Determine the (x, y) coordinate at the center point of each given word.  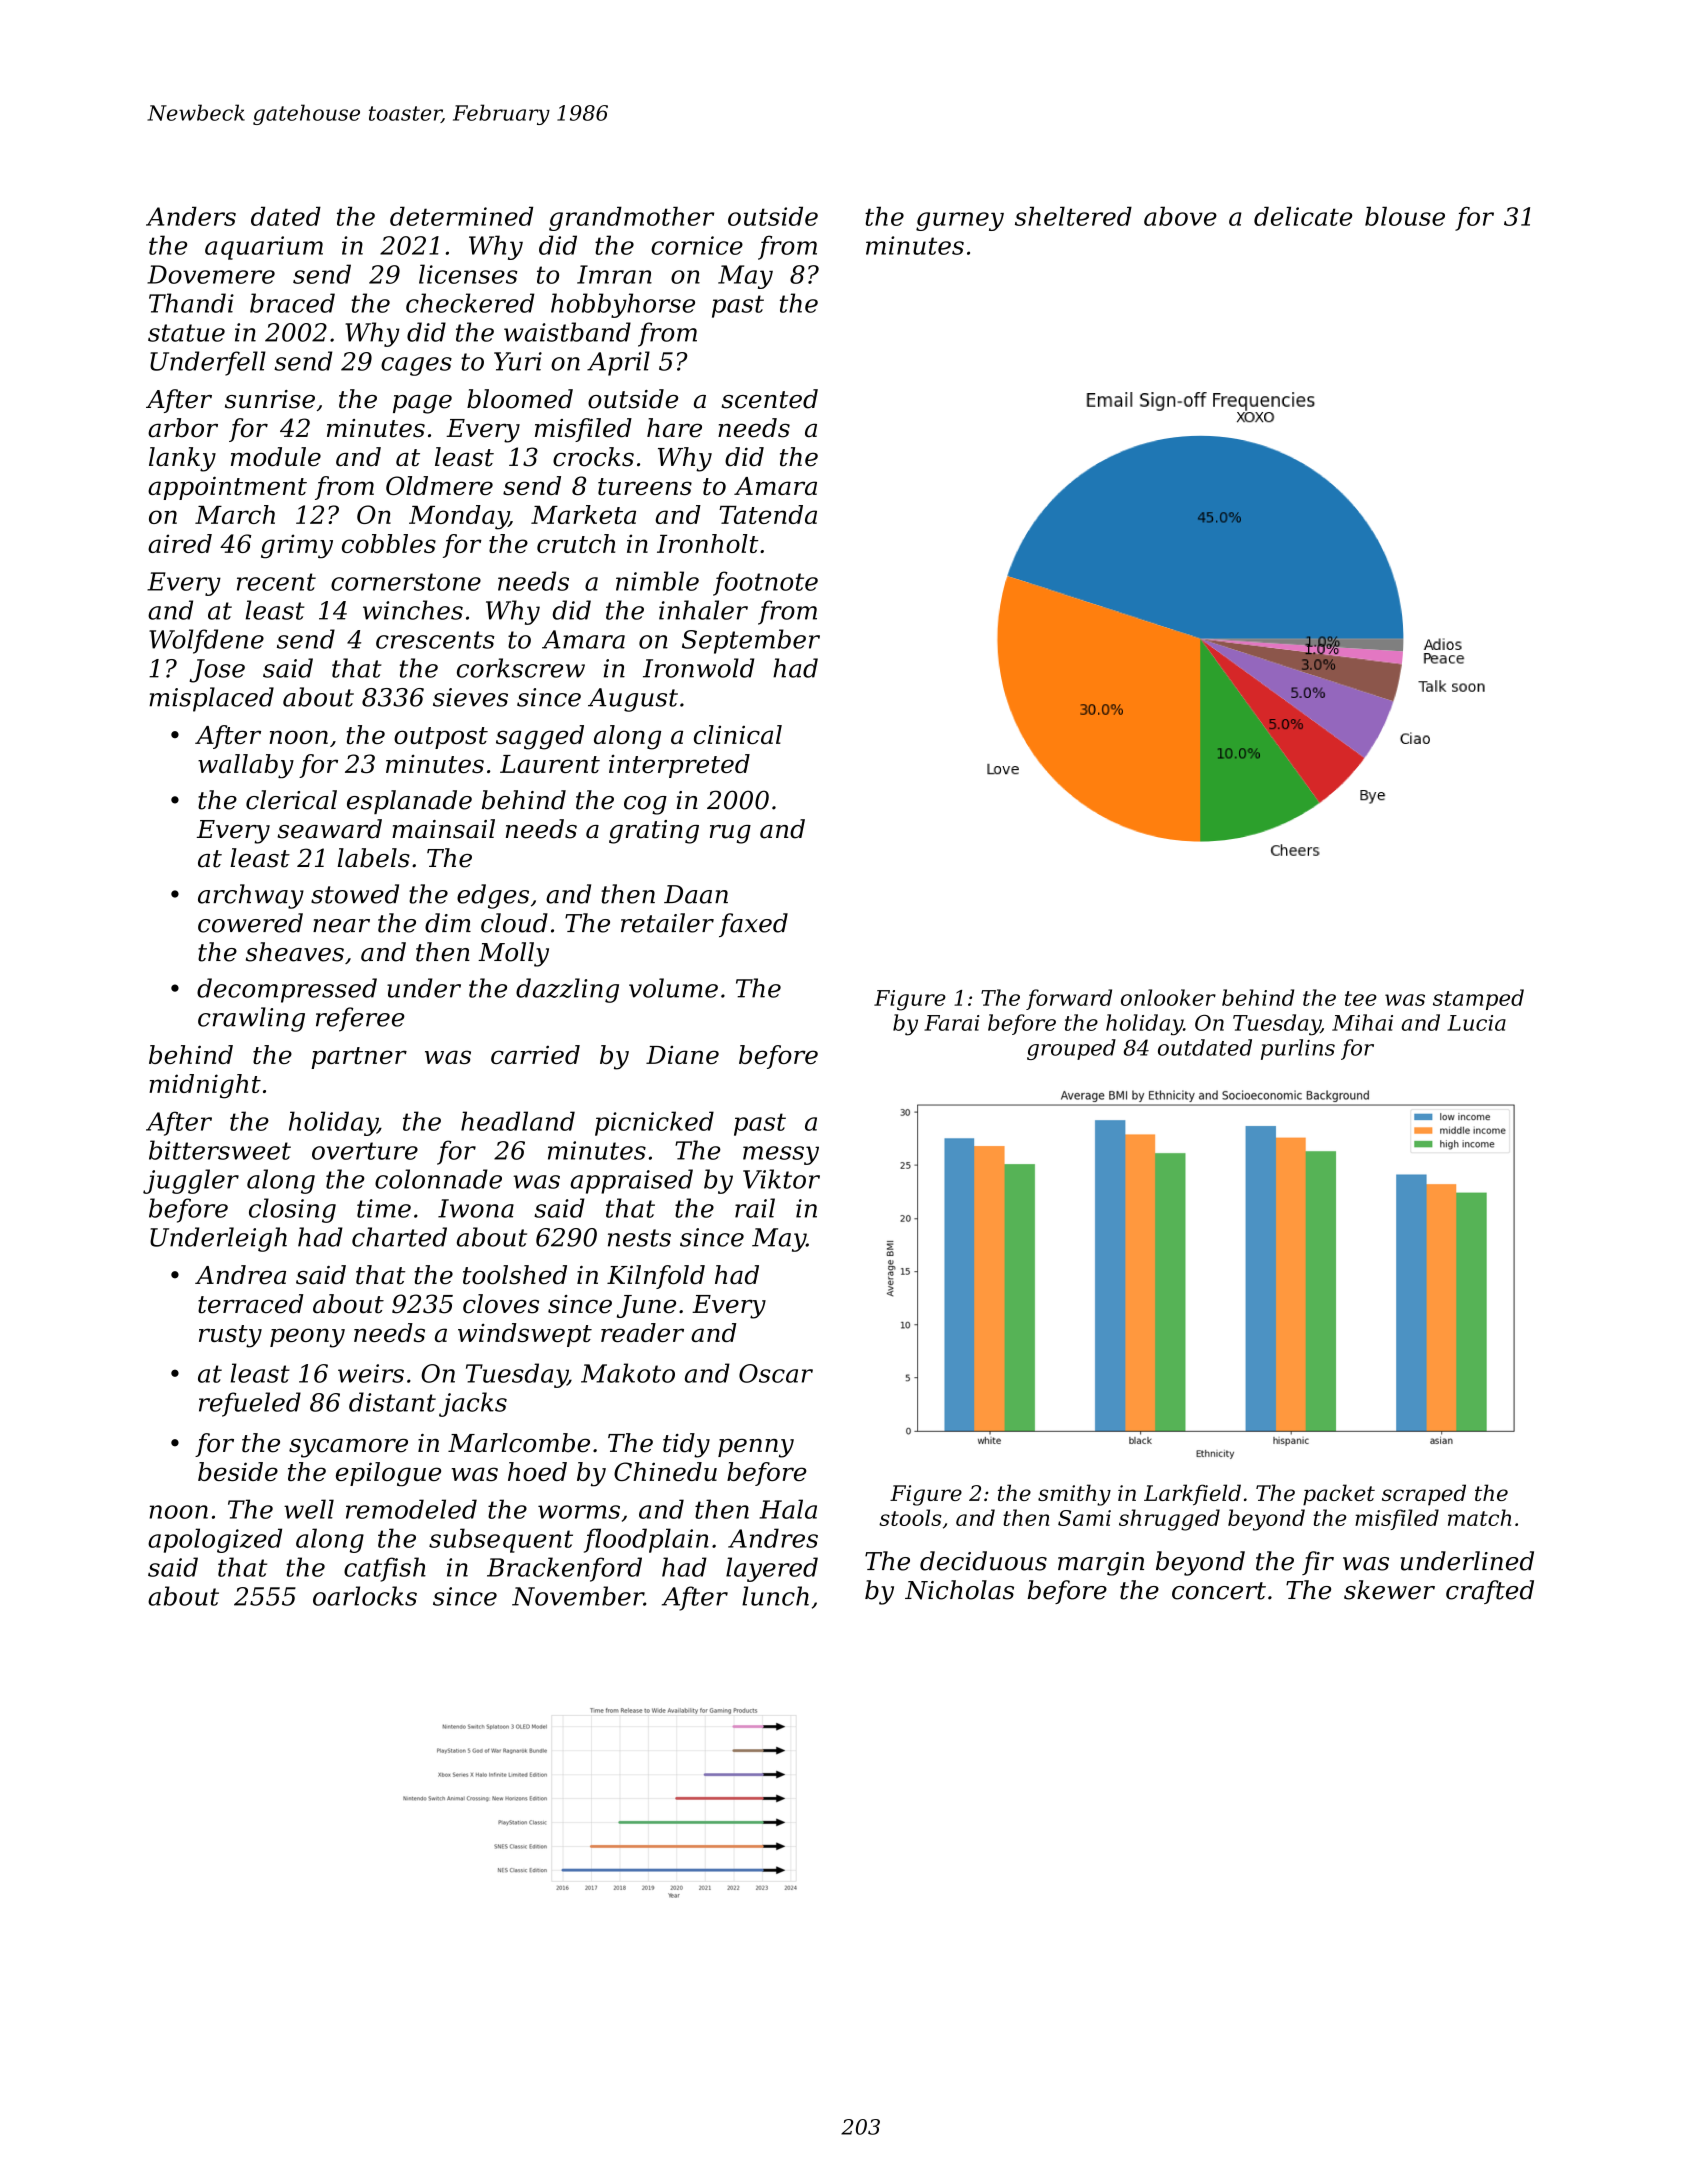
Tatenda (768, 514)
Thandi (191, 303)
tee (1361, 998)
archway (251, 896)
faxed (753, 925)
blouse (1405, 216)
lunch (775, 1596)
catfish (385, 1569)
